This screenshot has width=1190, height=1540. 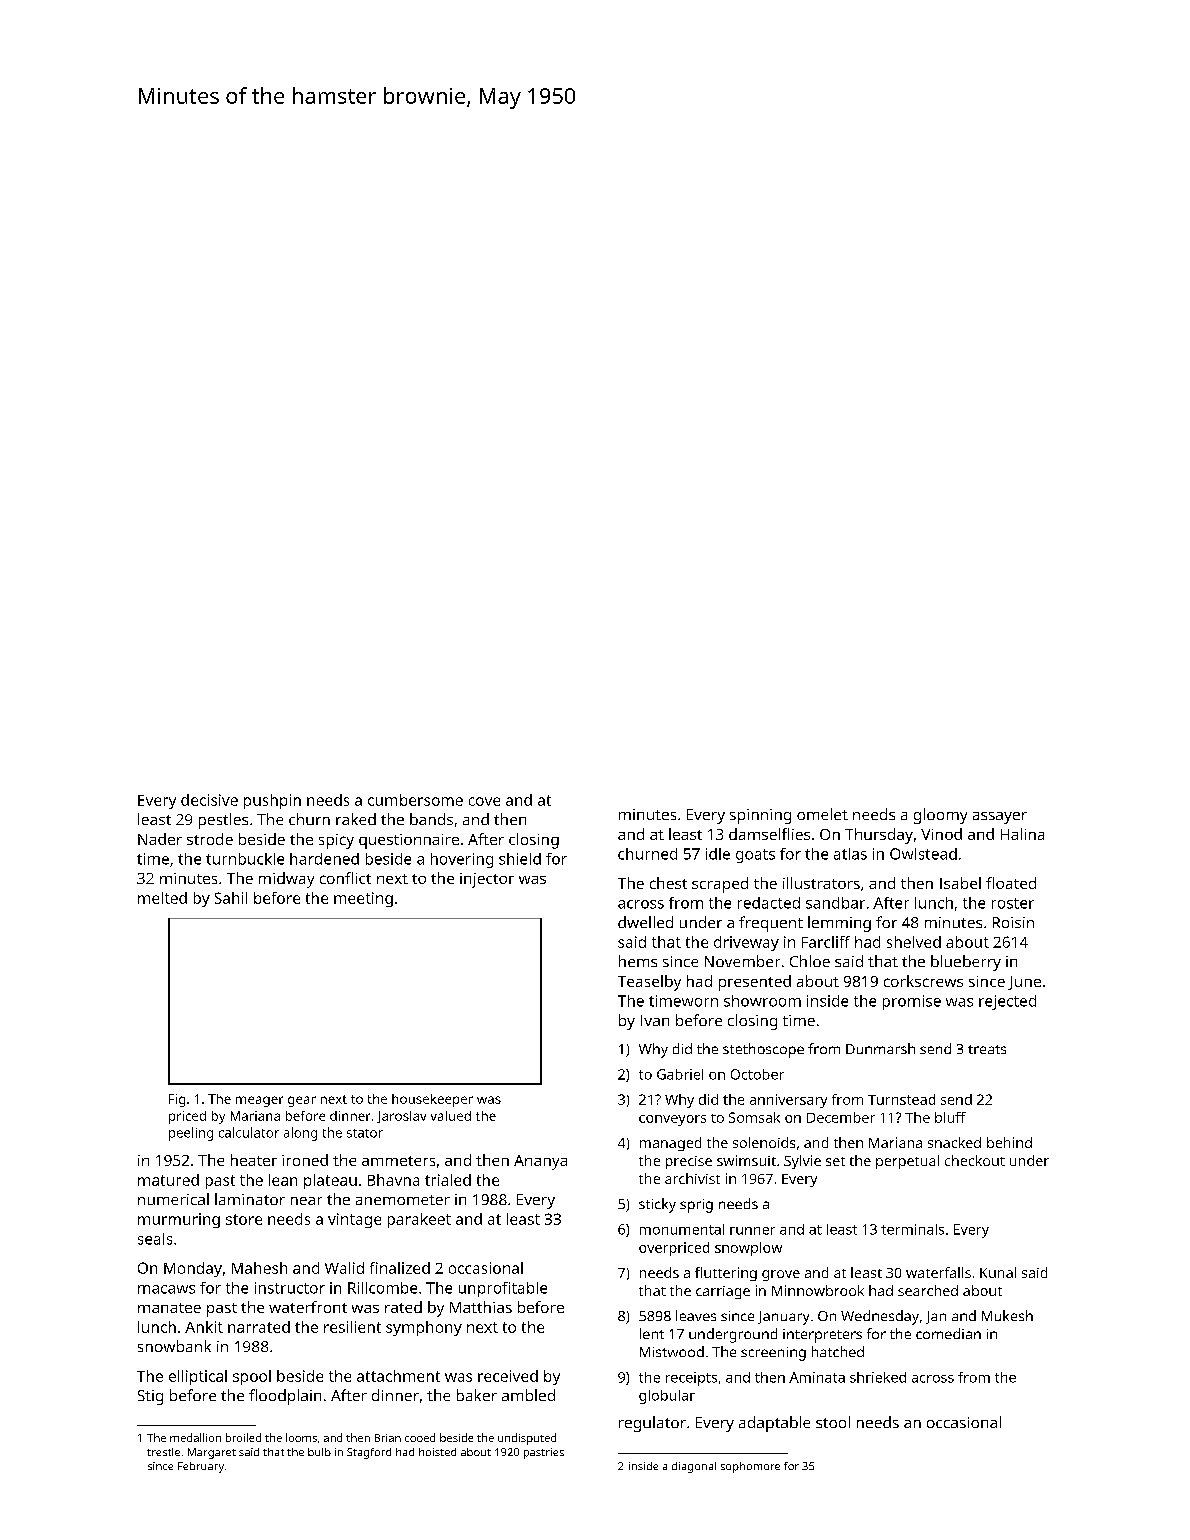 I want to click on illustrators, so click(x=821, y=883).
